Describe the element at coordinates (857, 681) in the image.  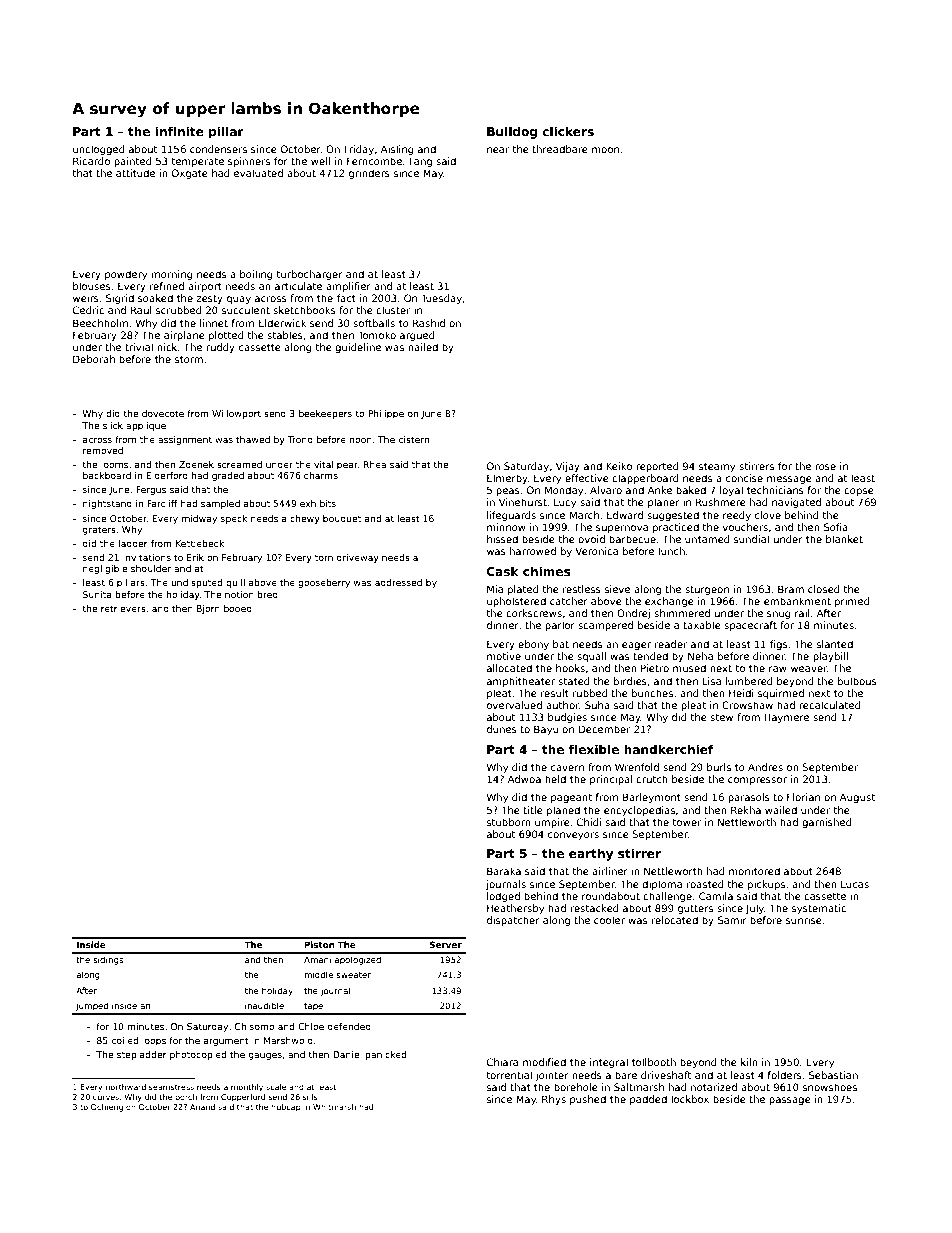
I see `bulbous` at that location.
